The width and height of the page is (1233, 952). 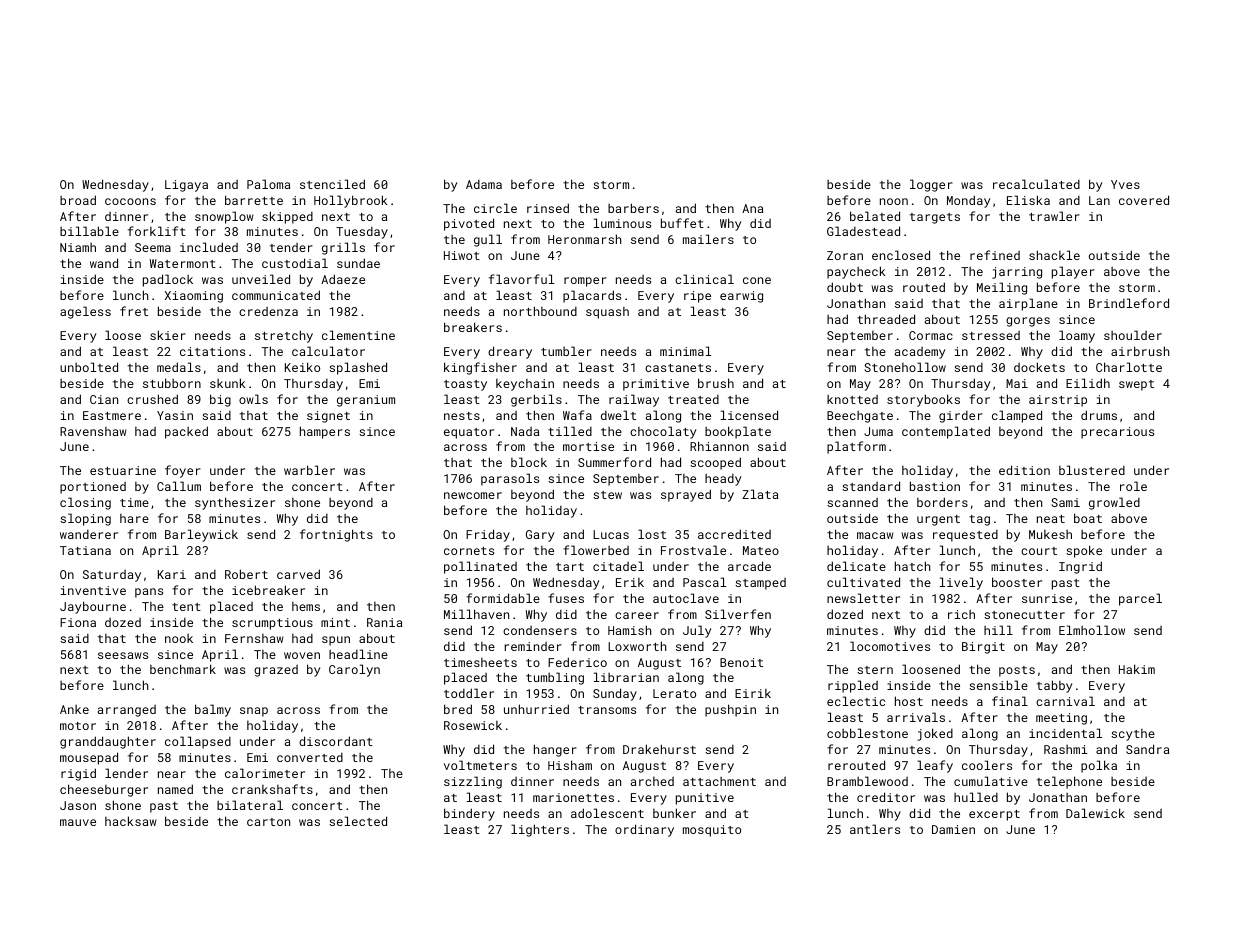 What do you see at coordinates (585, 282) in the page?
I see `romper` at bounding box center [585, 282].
